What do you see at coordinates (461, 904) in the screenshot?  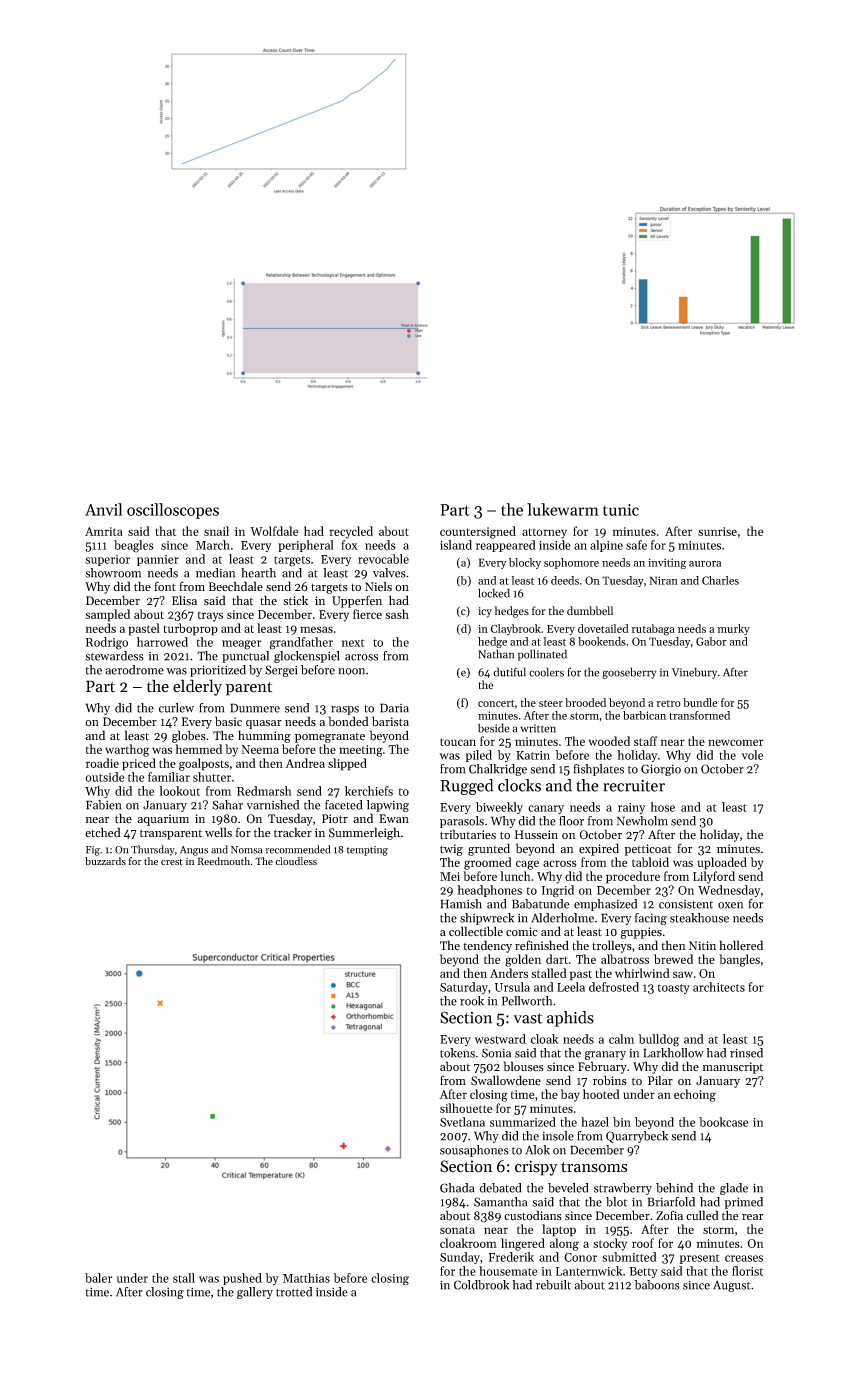 I see `Hamish` at bounding box center [461, 904].
